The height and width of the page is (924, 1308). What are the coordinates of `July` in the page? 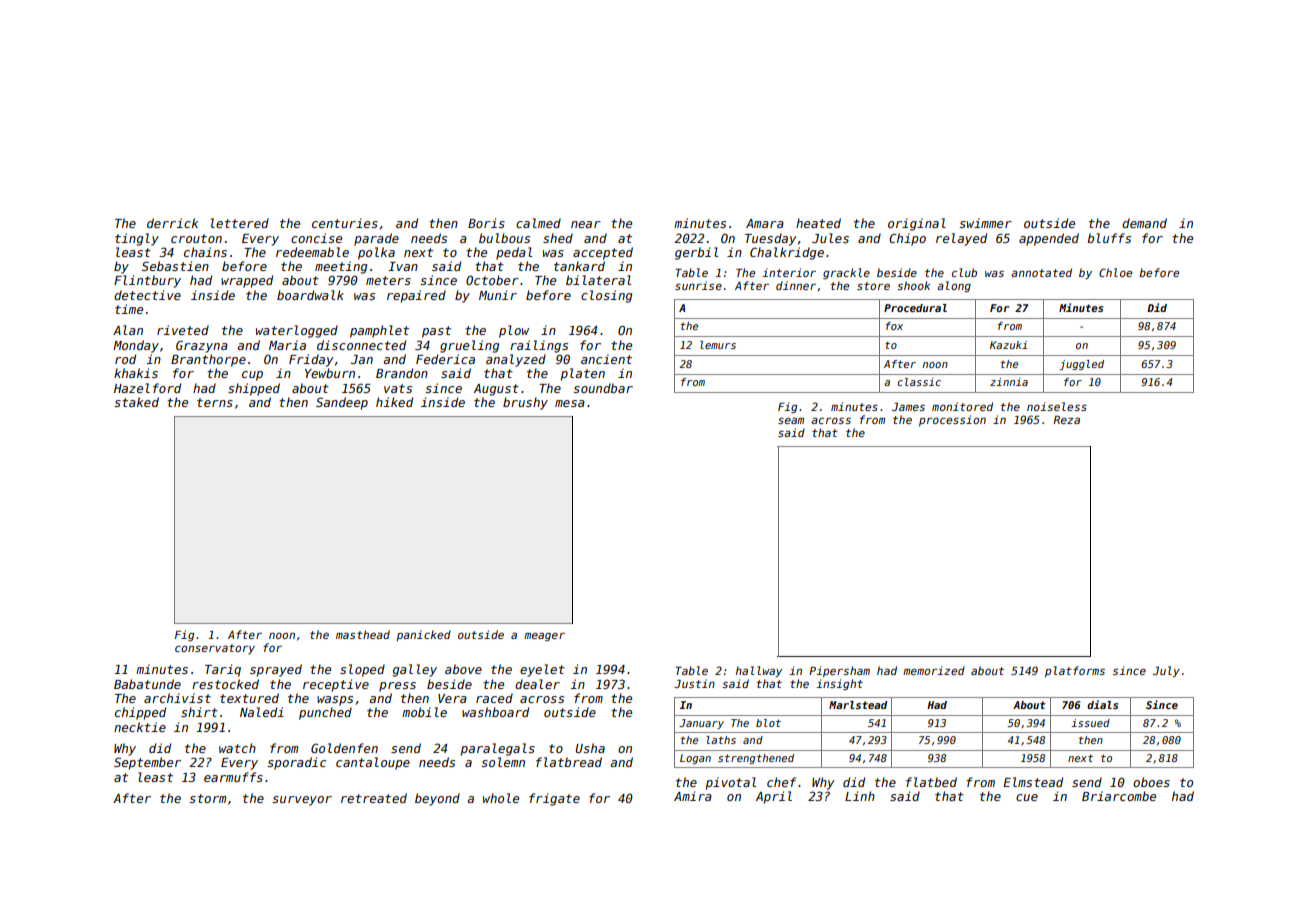 It's located at (1166, 672).
